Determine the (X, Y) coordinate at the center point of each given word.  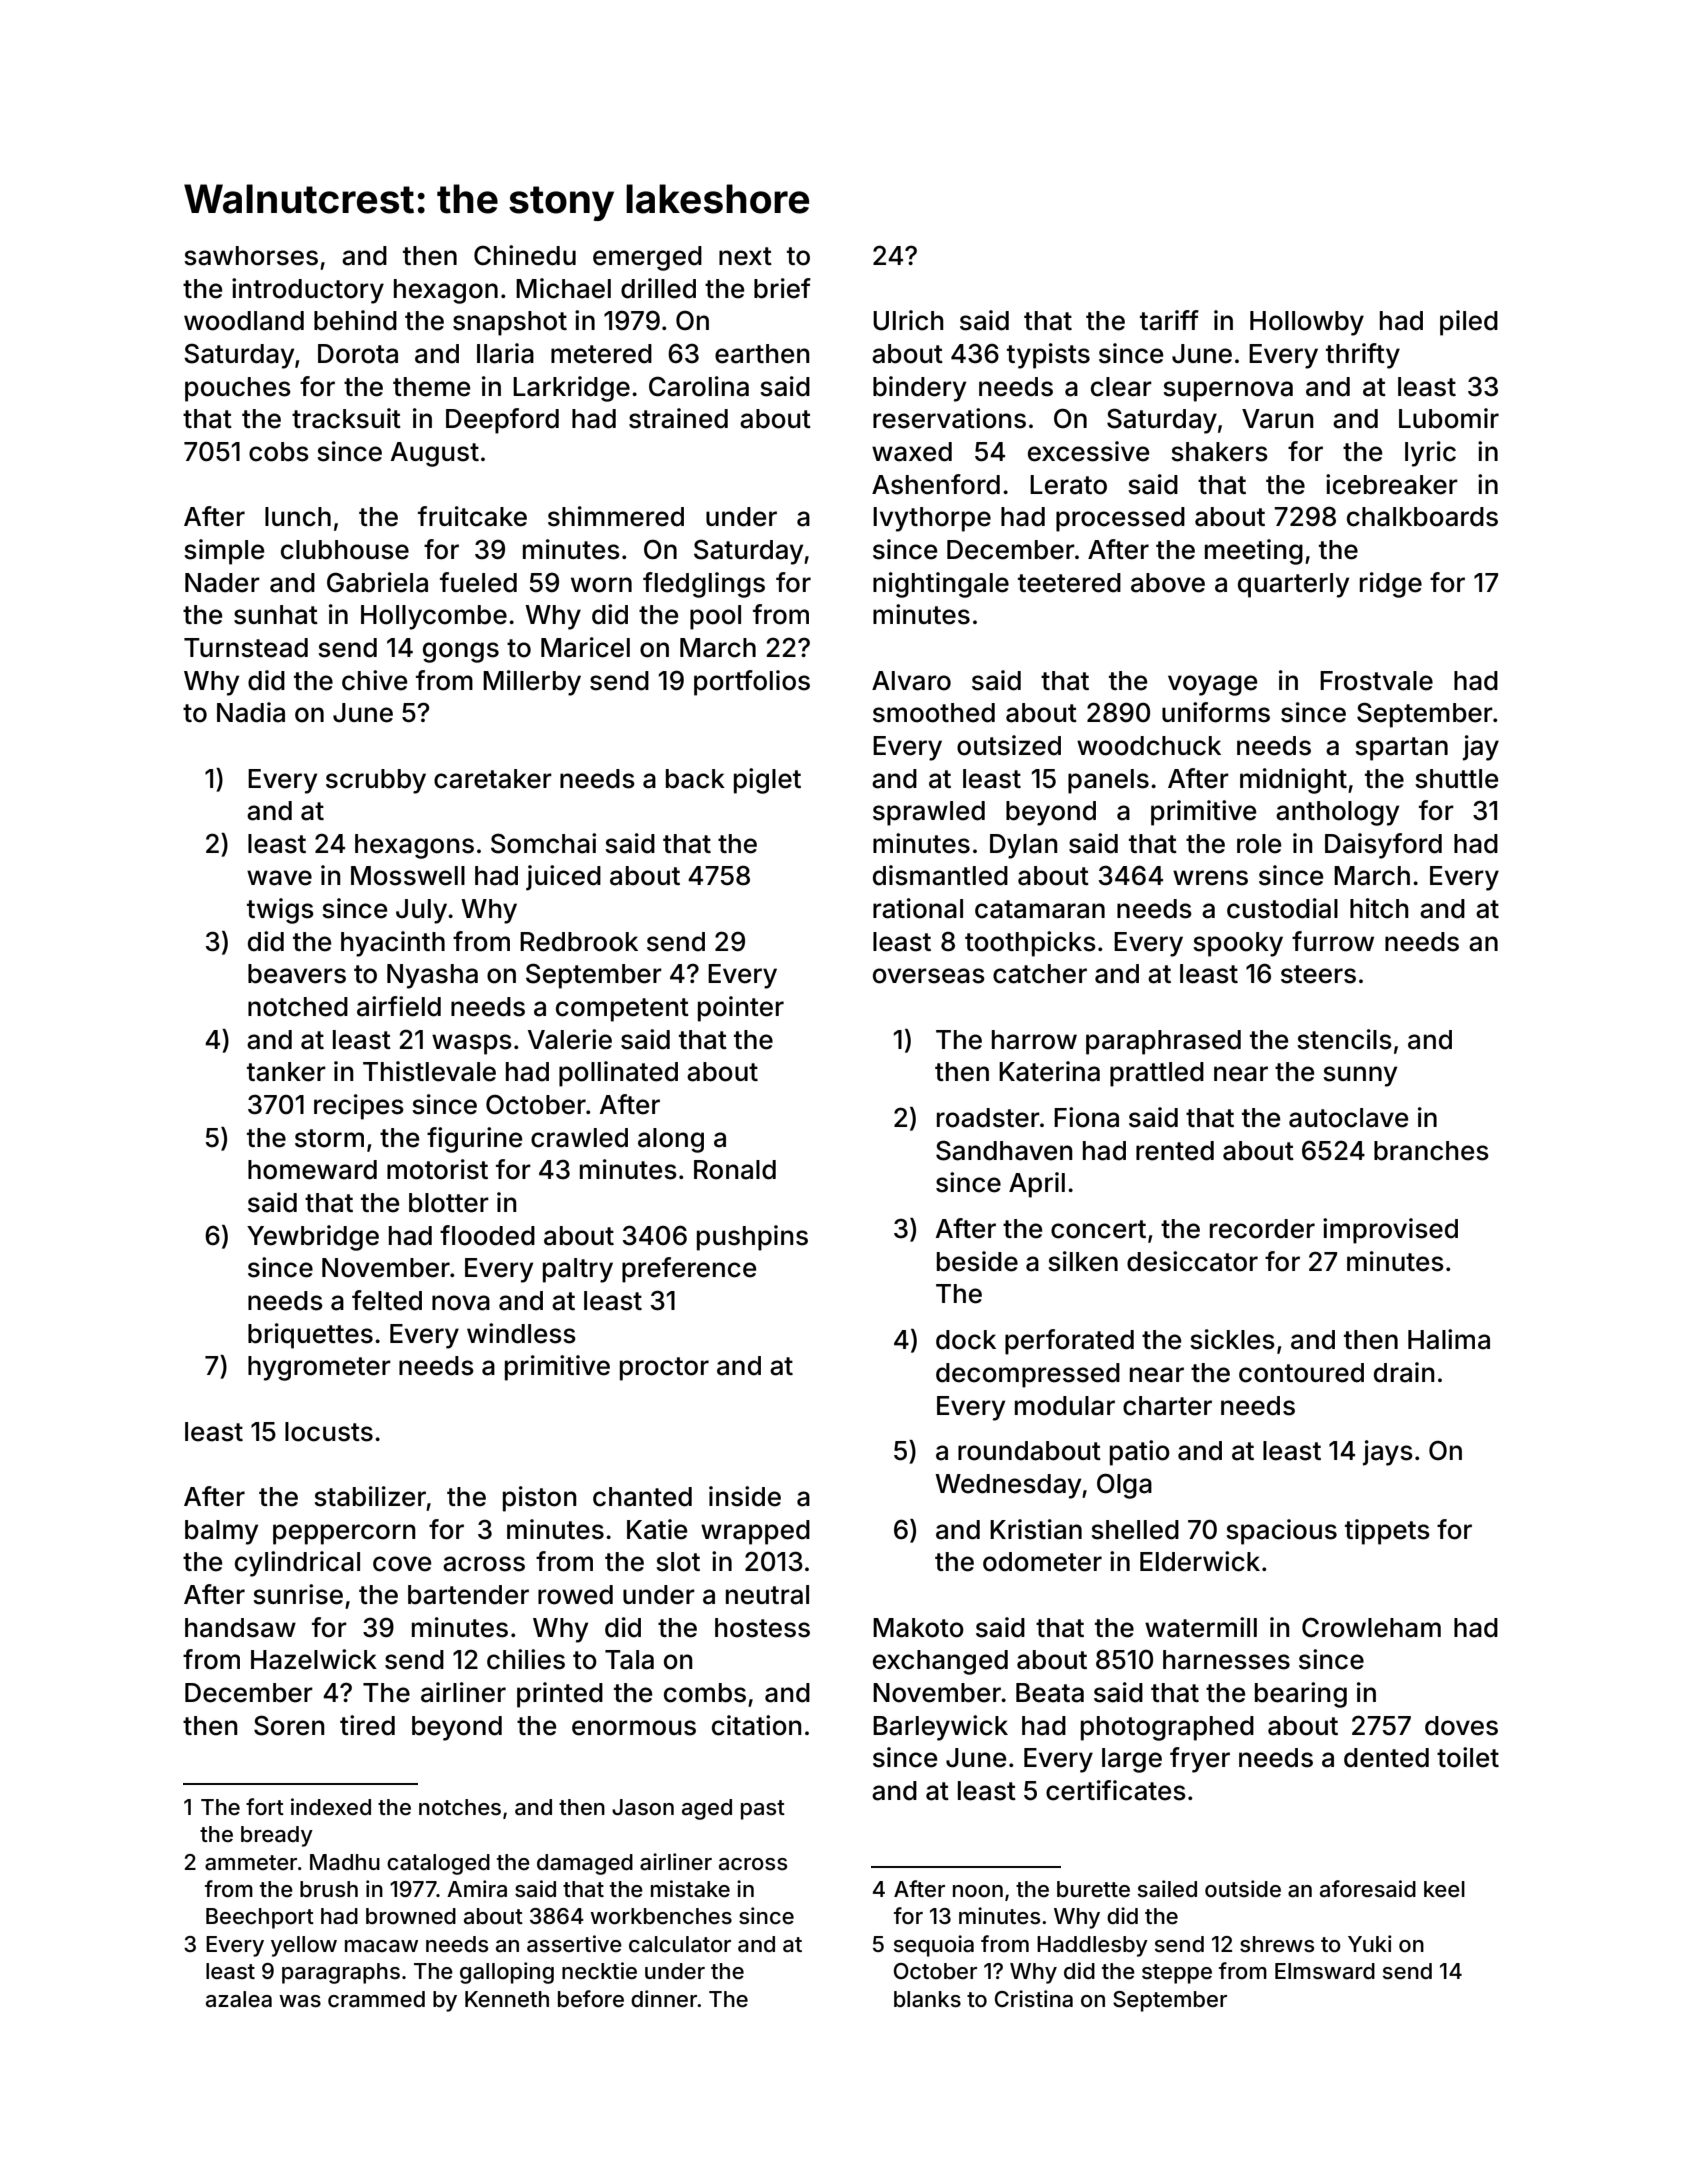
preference (689, 1270)
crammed (376, 1999)
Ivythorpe (932, 519)
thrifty (1363, 356)
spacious (1281, 1532)
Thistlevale (429, 1071)
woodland (244, 321)
